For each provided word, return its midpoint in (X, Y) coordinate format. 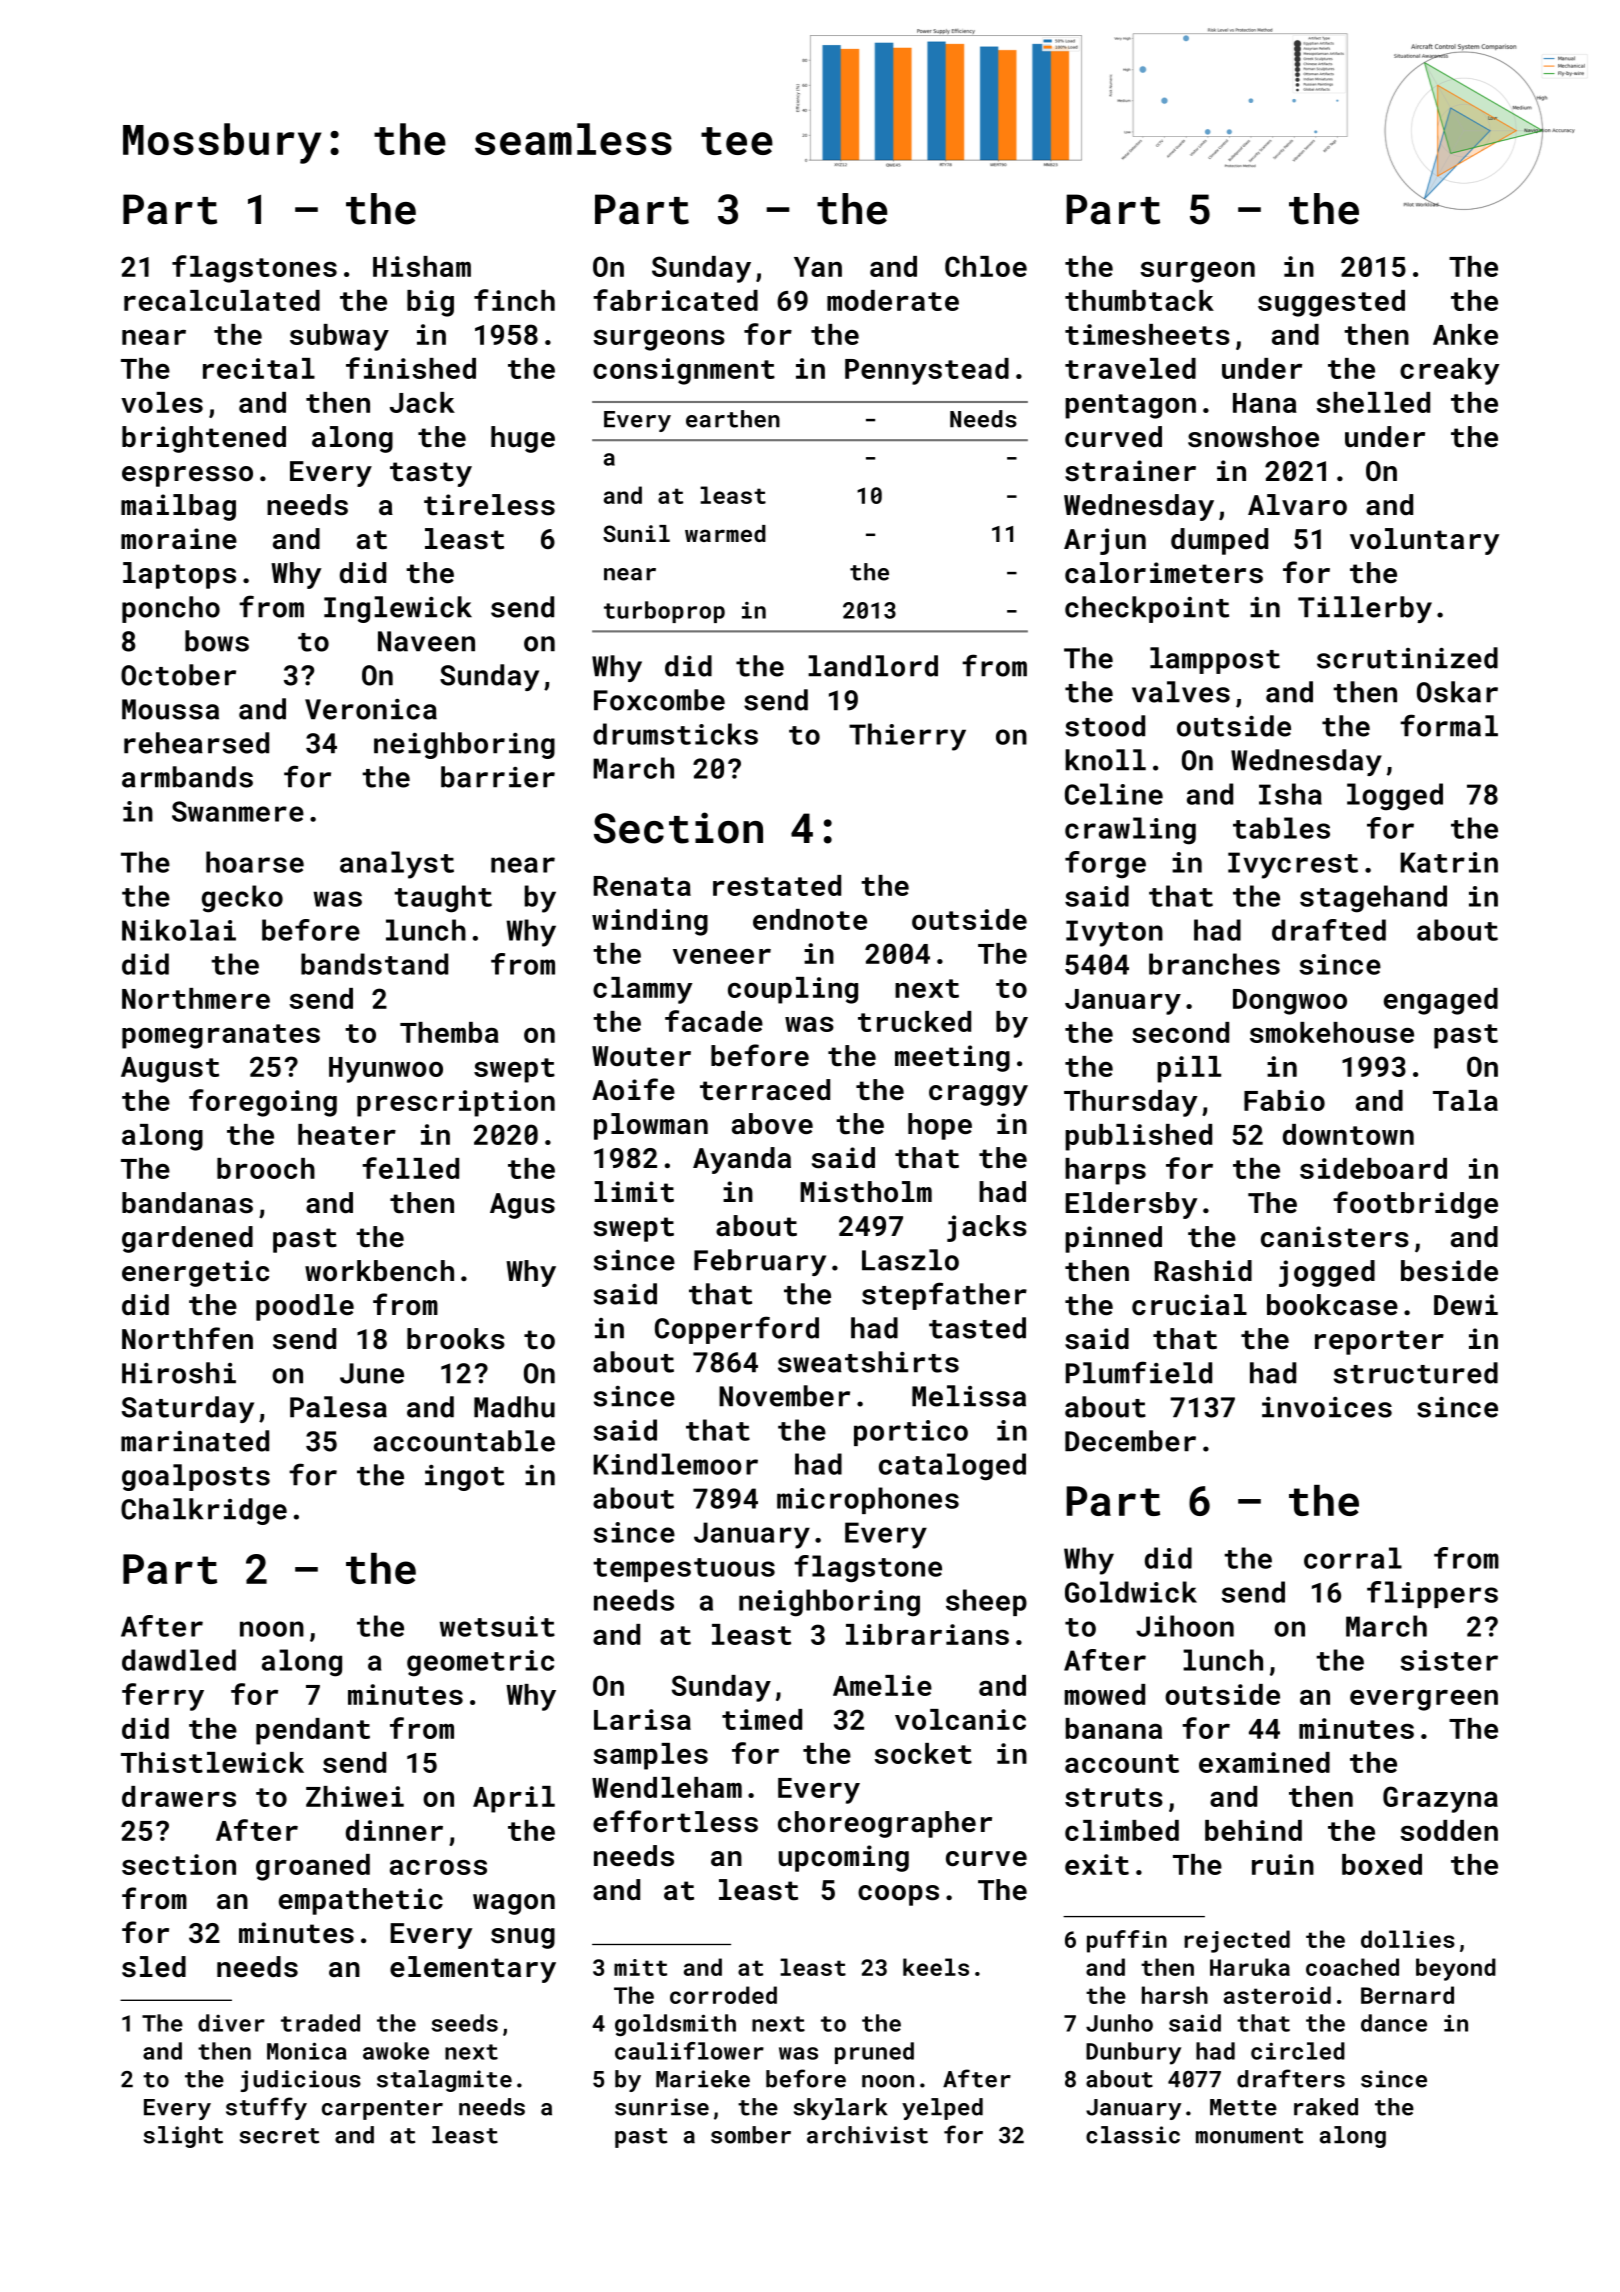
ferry (163, 1697)
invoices (1327, 1407)
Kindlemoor (676, 1464)
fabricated (675, 300)
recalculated (222, 300)
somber (751, 2135)
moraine (179, 539)
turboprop (664, 612)
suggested (1331, 303)
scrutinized (1407, 658)
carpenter (382, 2110)
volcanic (960, 1719)
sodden (1449, 1830)
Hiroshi (179, 1373)
